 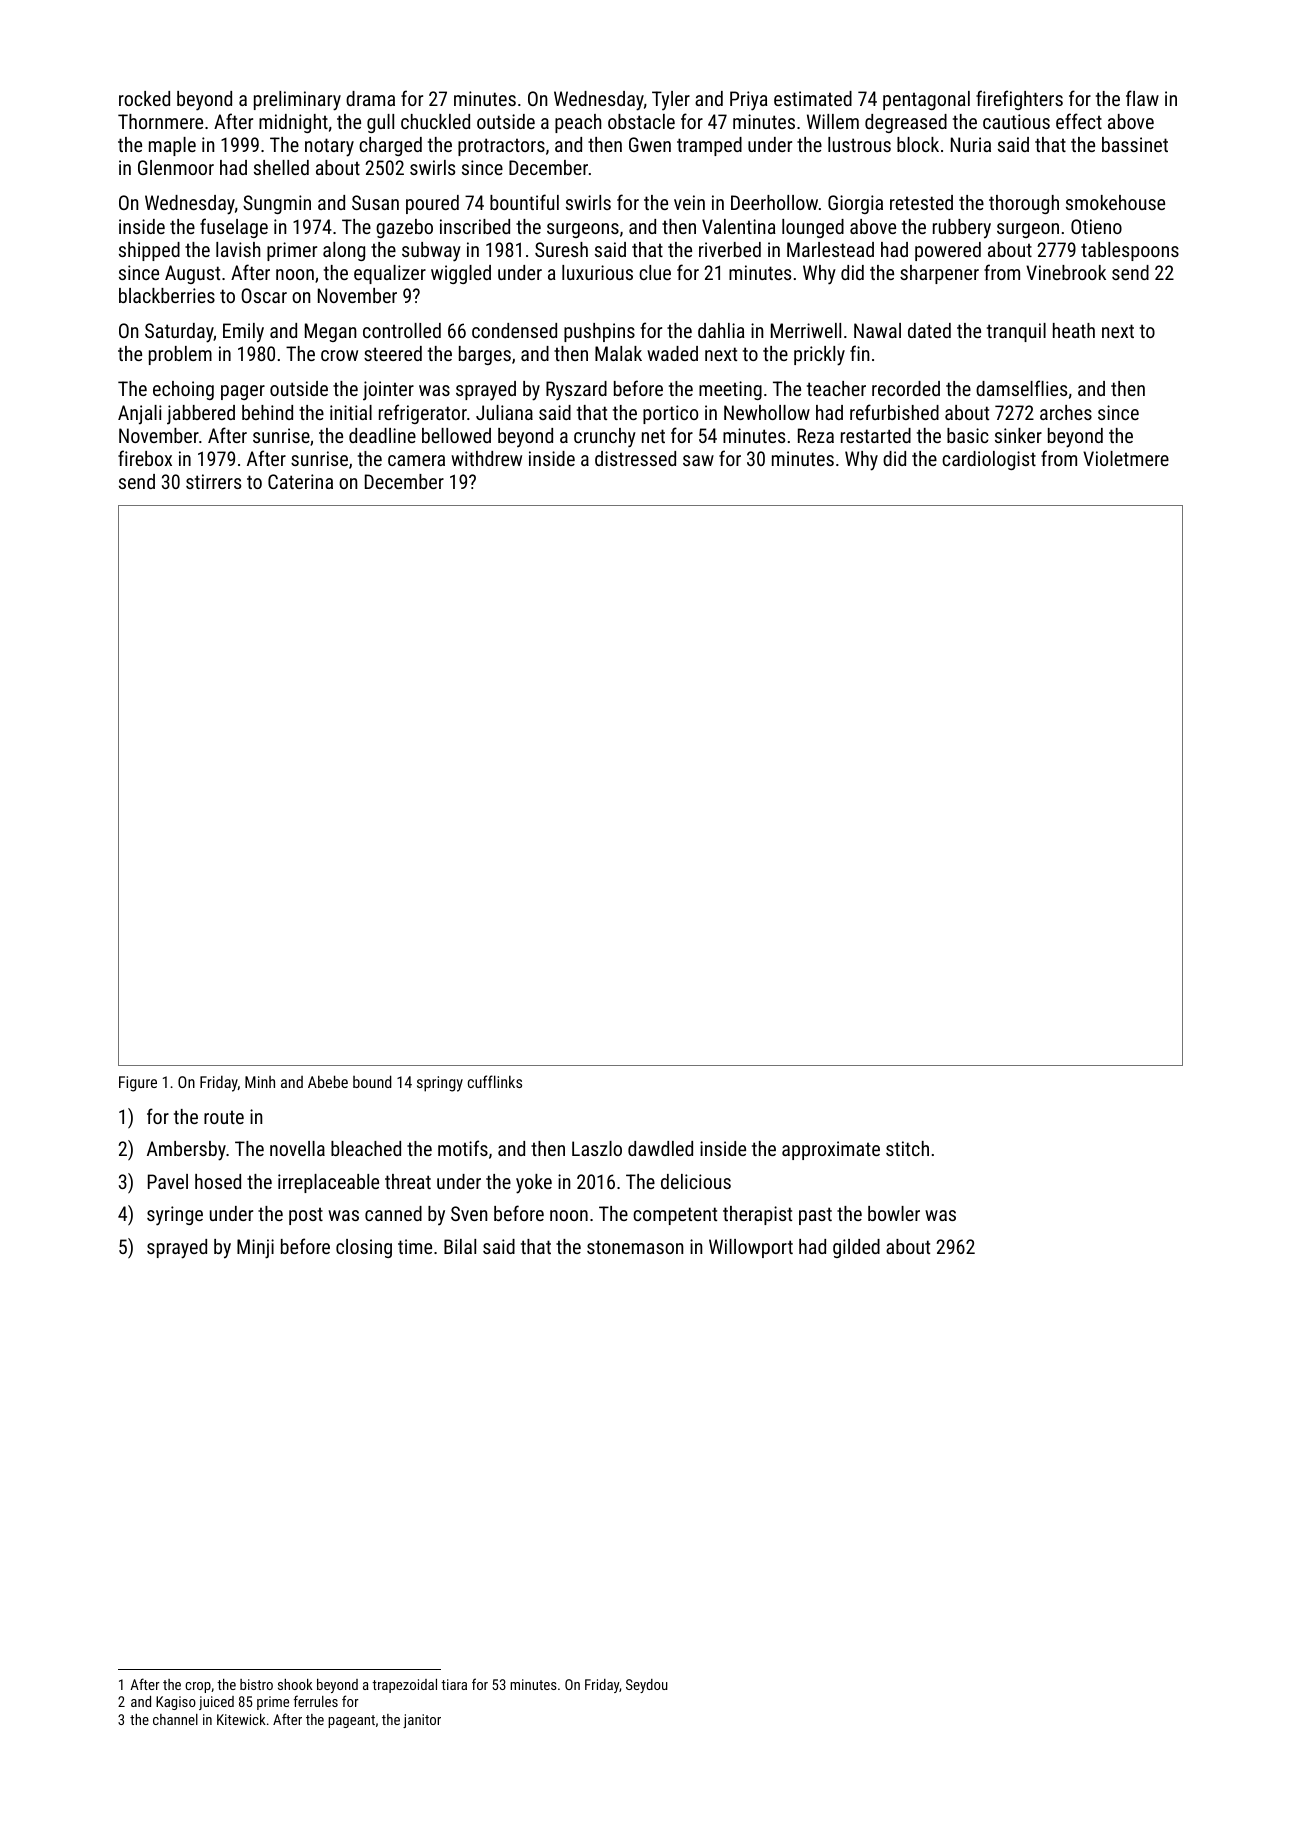 I want to click on pageant, so click(x=351, y=1721).
